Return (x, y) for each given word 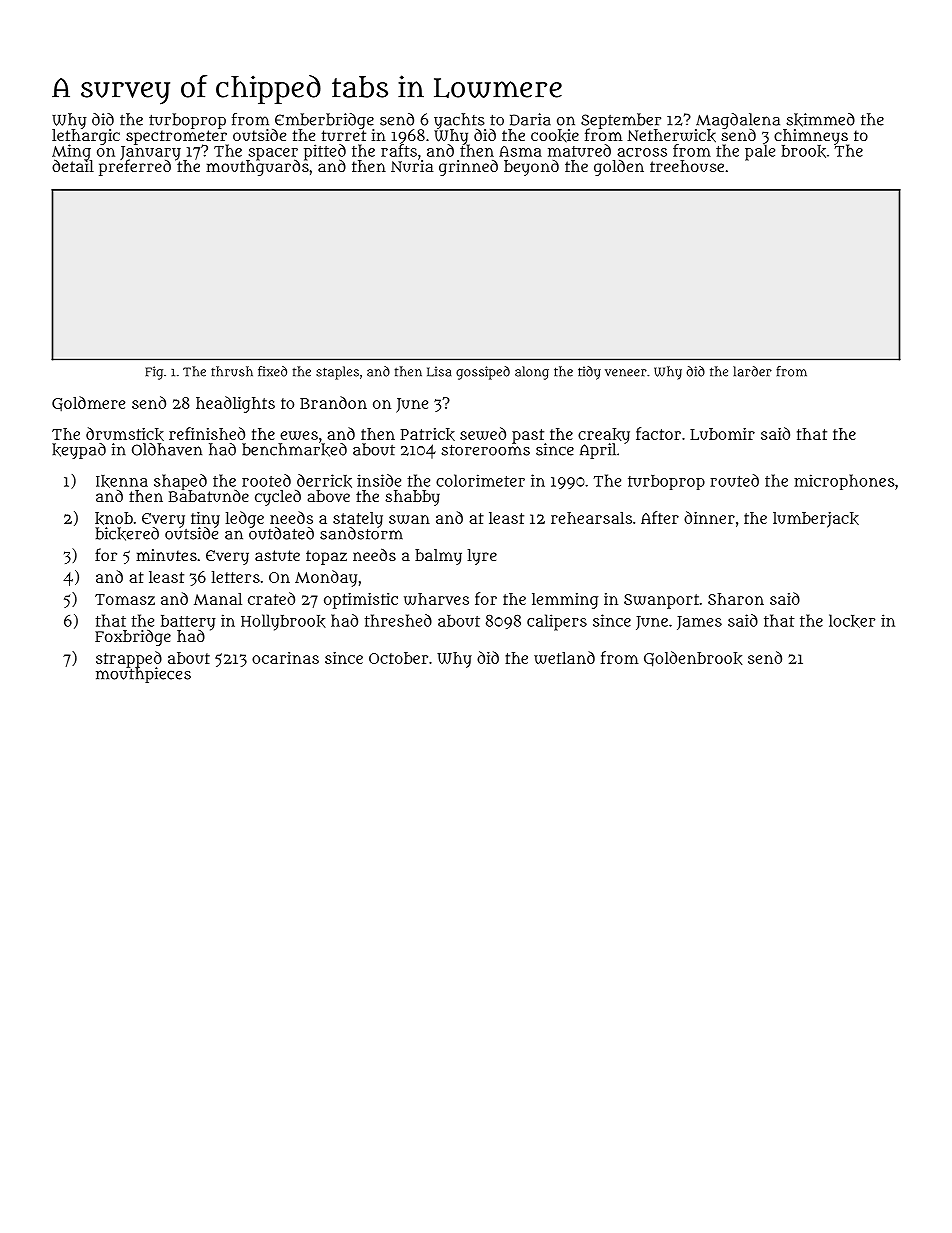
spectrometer (177, 137)
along (532, 373)
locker (852, 621)
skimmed (820, 120)
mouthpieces (143, 675)
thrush (232, 371)
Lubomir (722, 434)
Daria (530, 119)
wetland (564, 657)
